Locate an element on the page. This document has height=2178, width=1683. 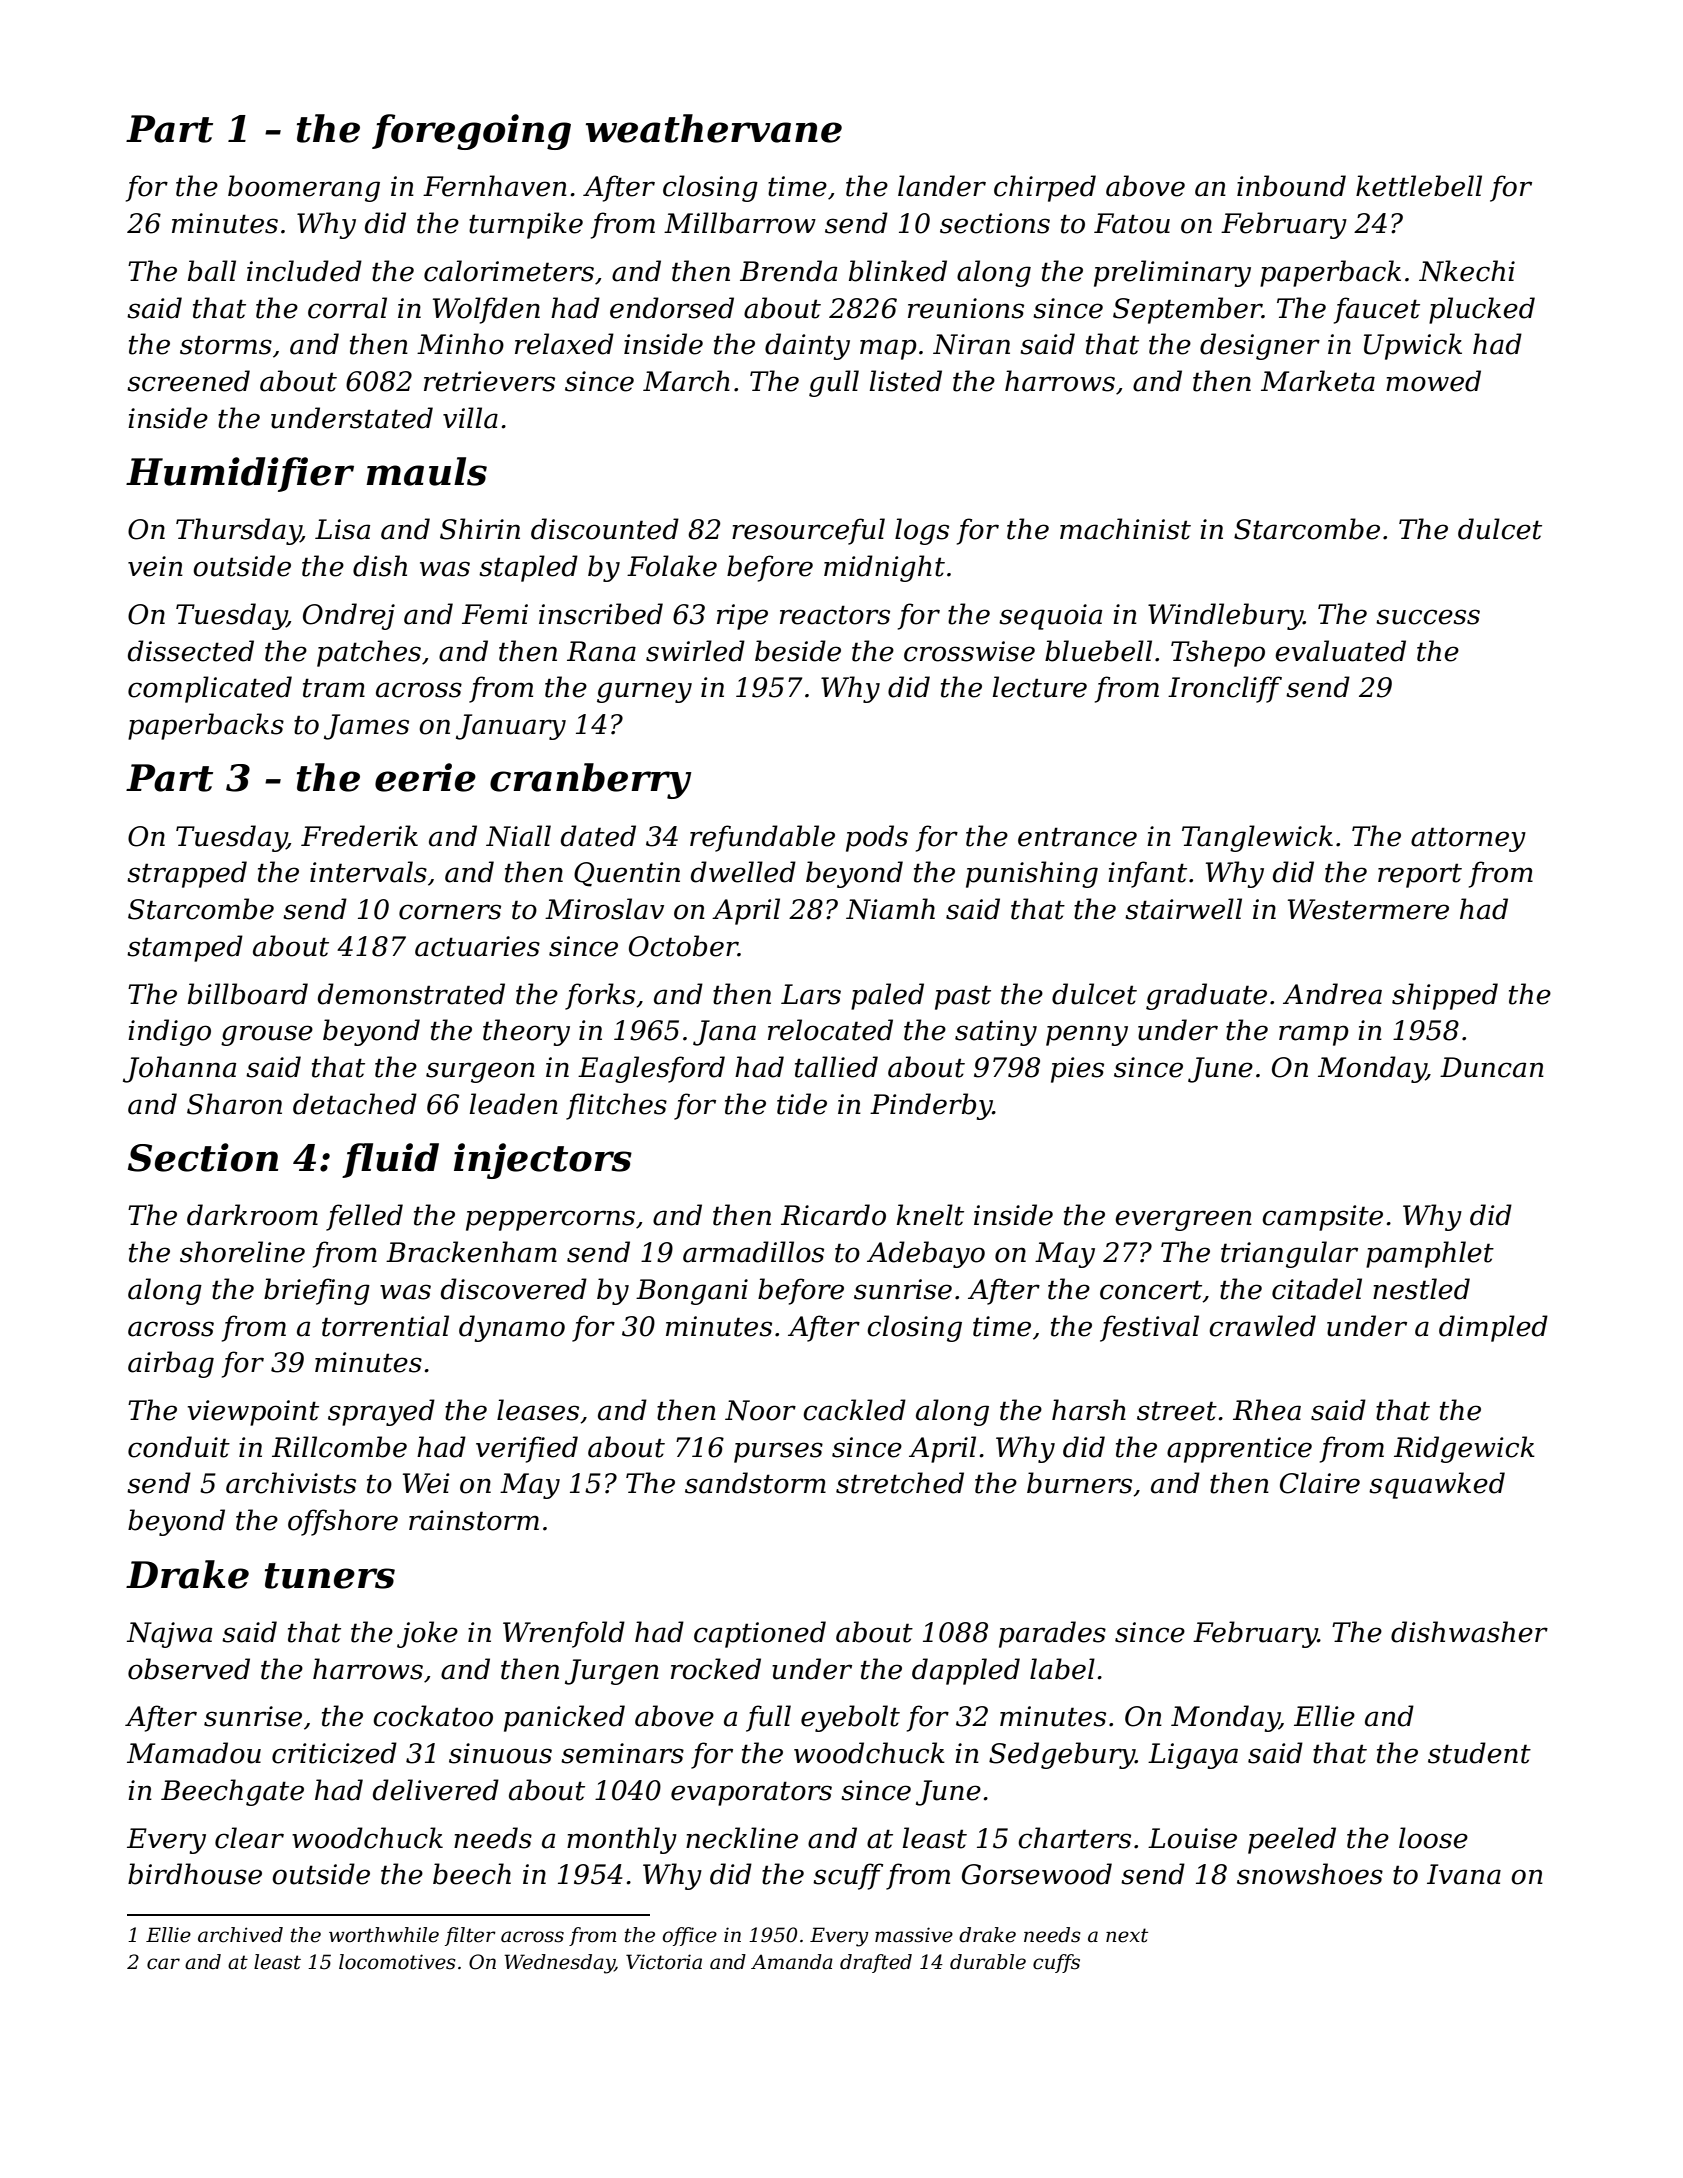
sprayed is located at coordinates (381, 1412).
